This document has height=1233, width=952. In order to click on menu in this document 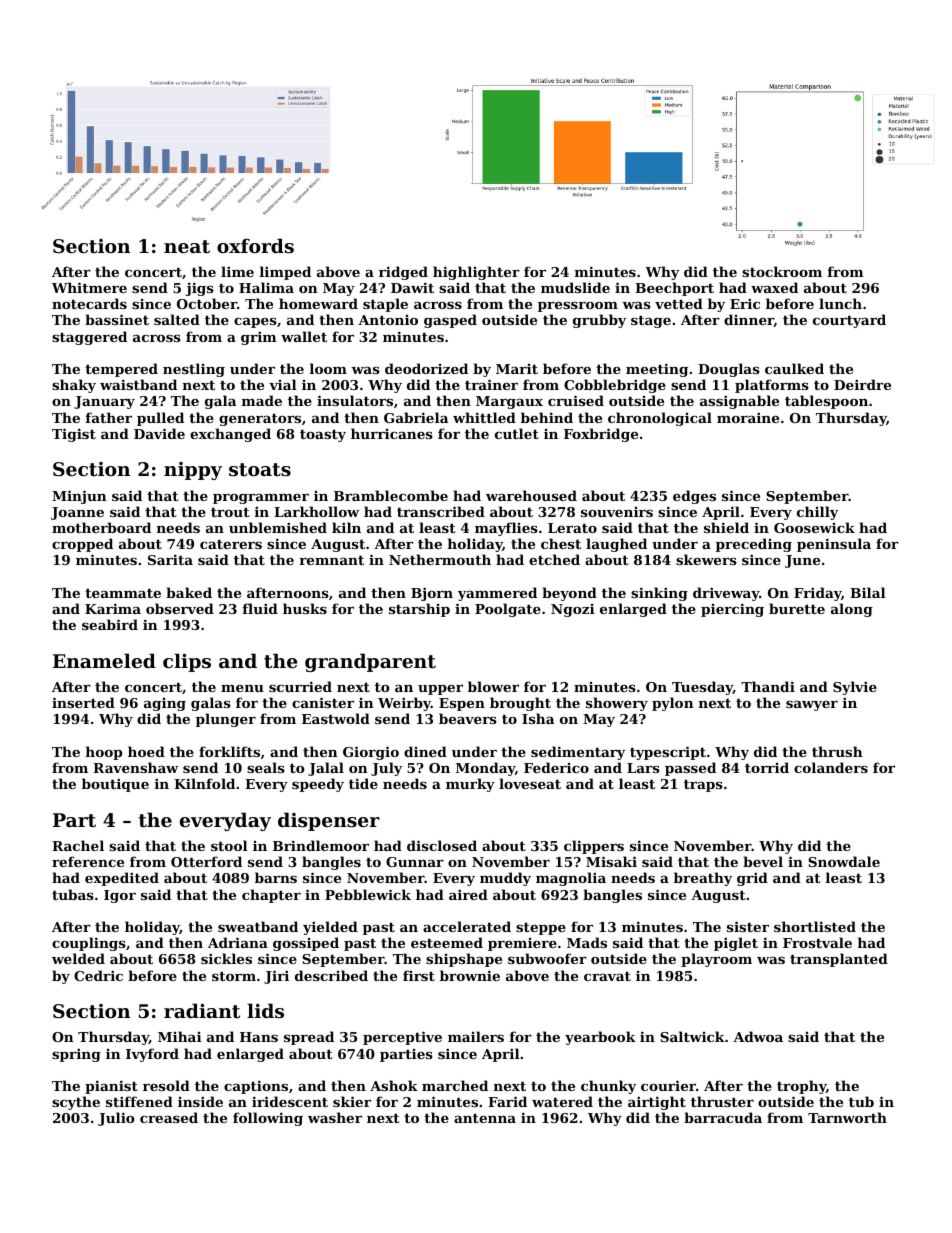, I will do `click(242, 688)`.
